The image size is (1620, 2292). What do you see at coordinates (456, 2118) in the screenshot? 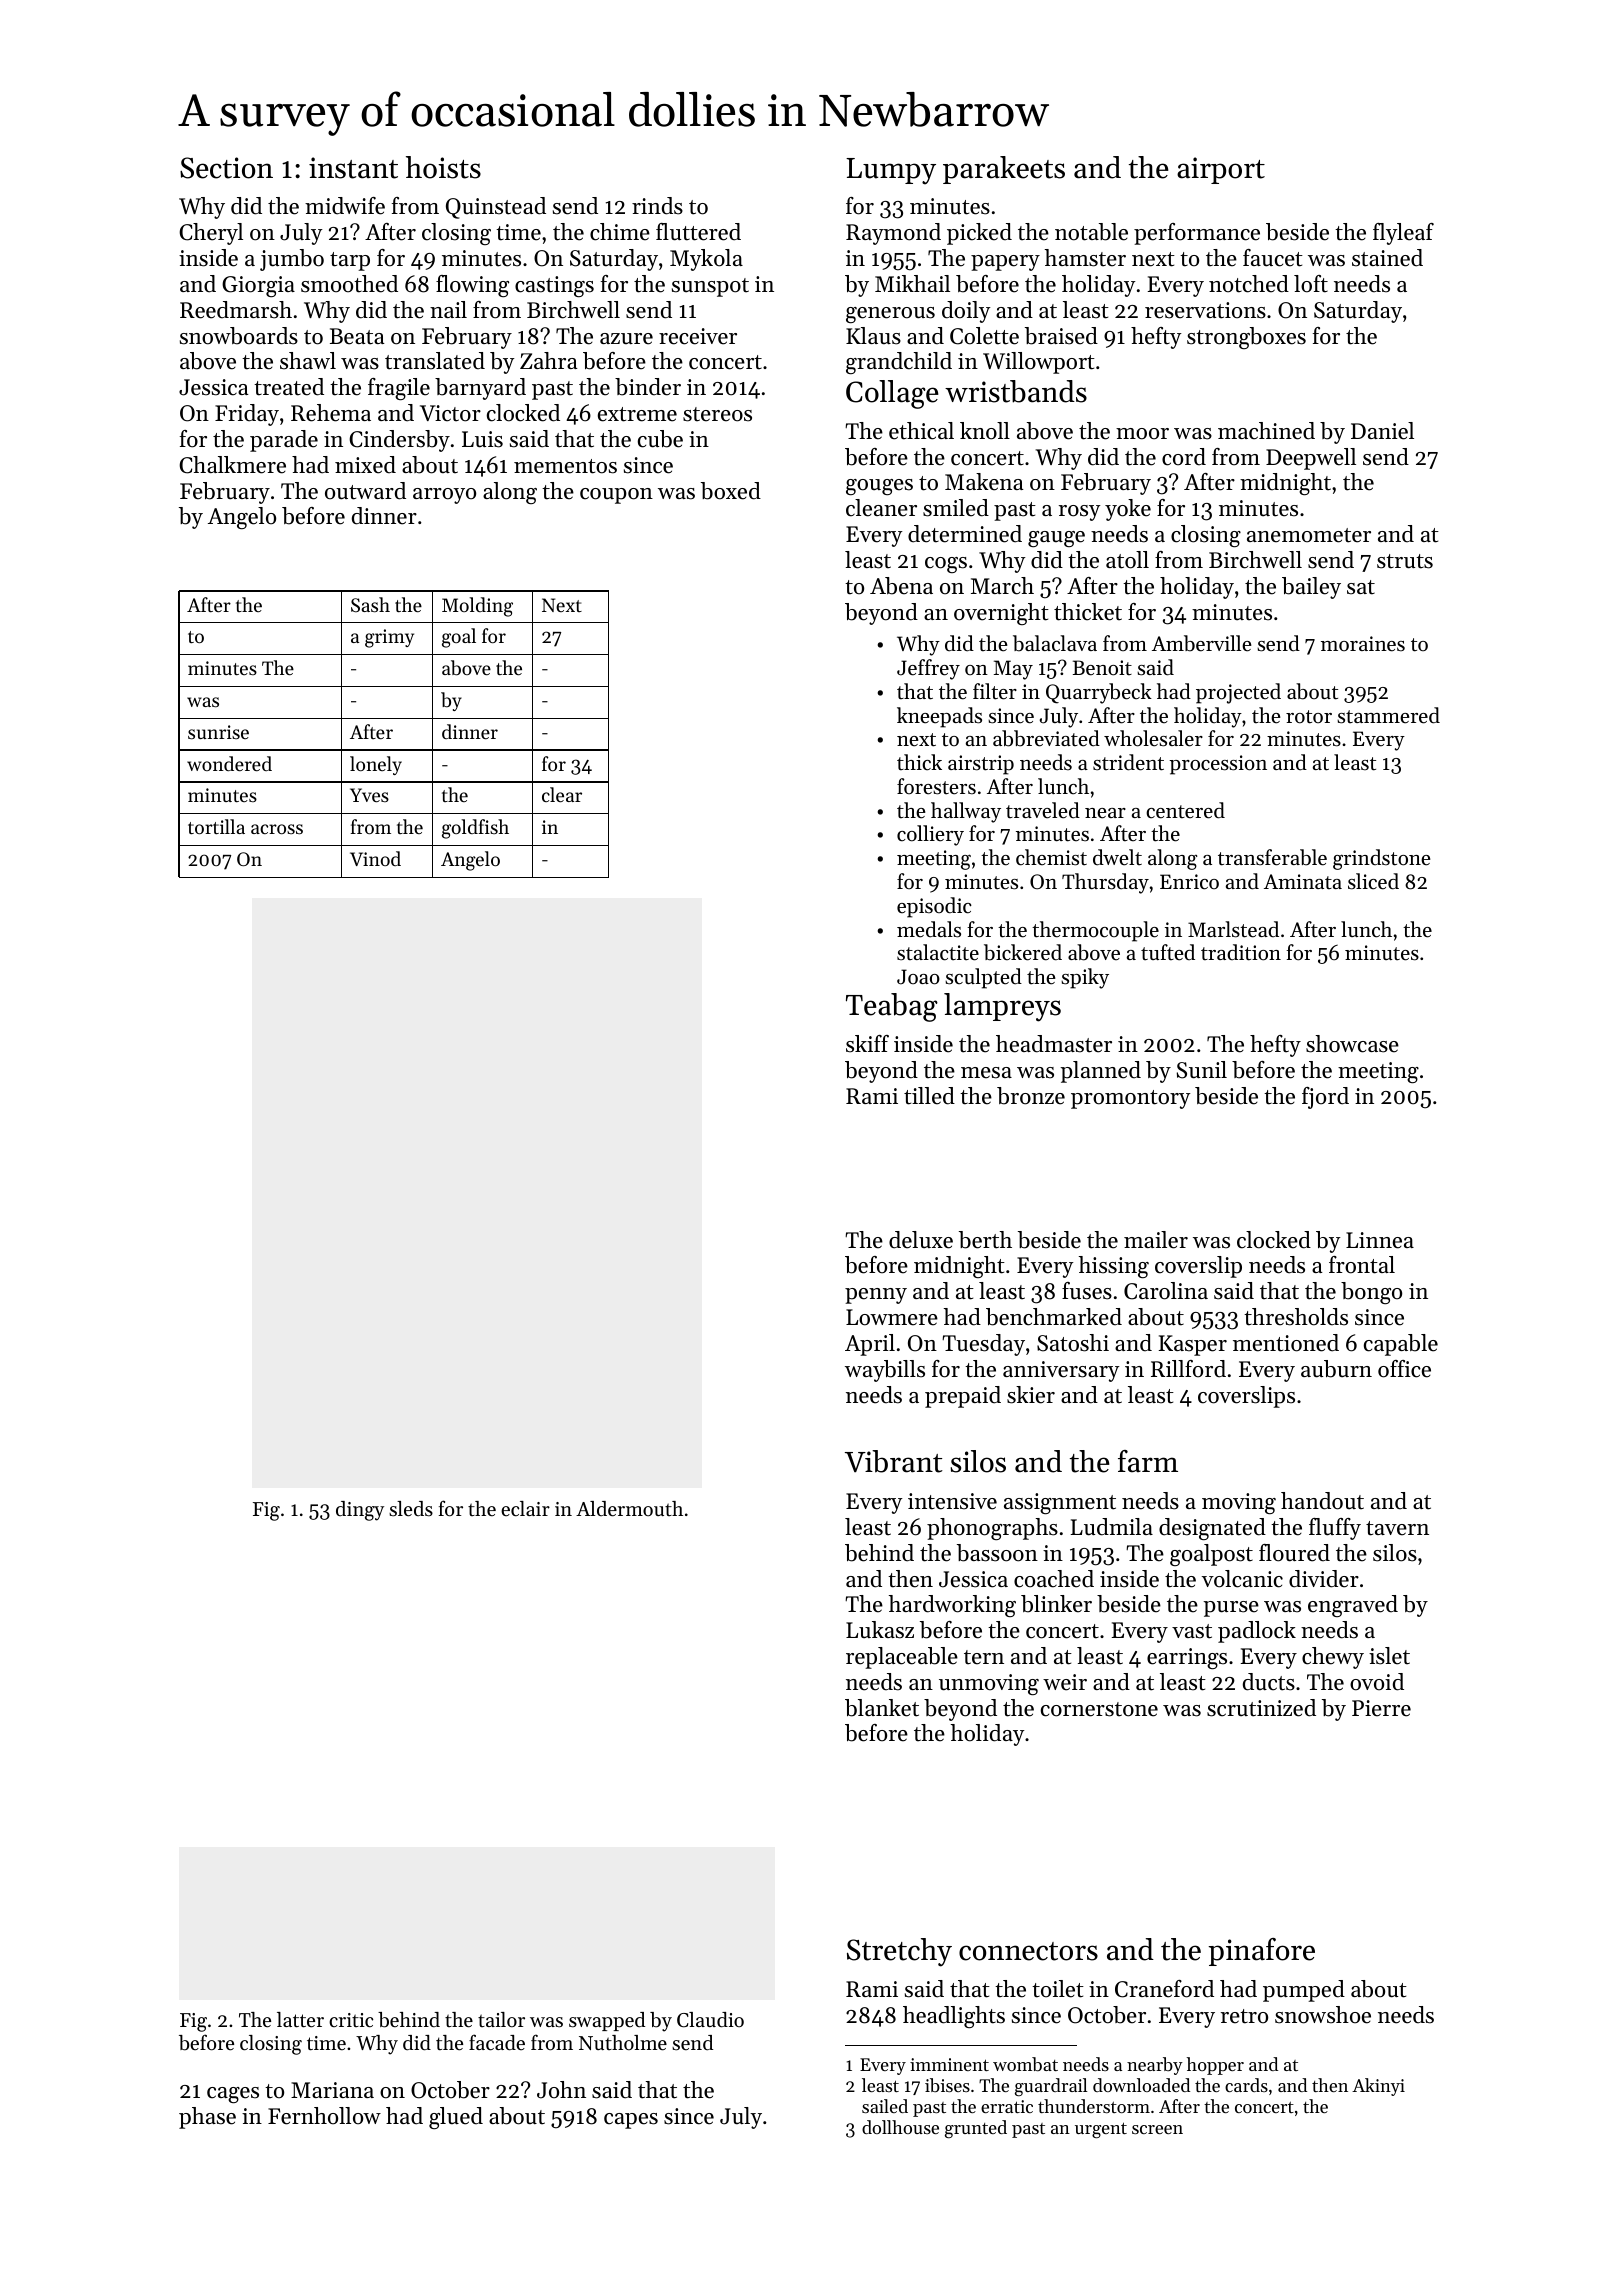
I see `glued` at bounding box center [456, 2118].
